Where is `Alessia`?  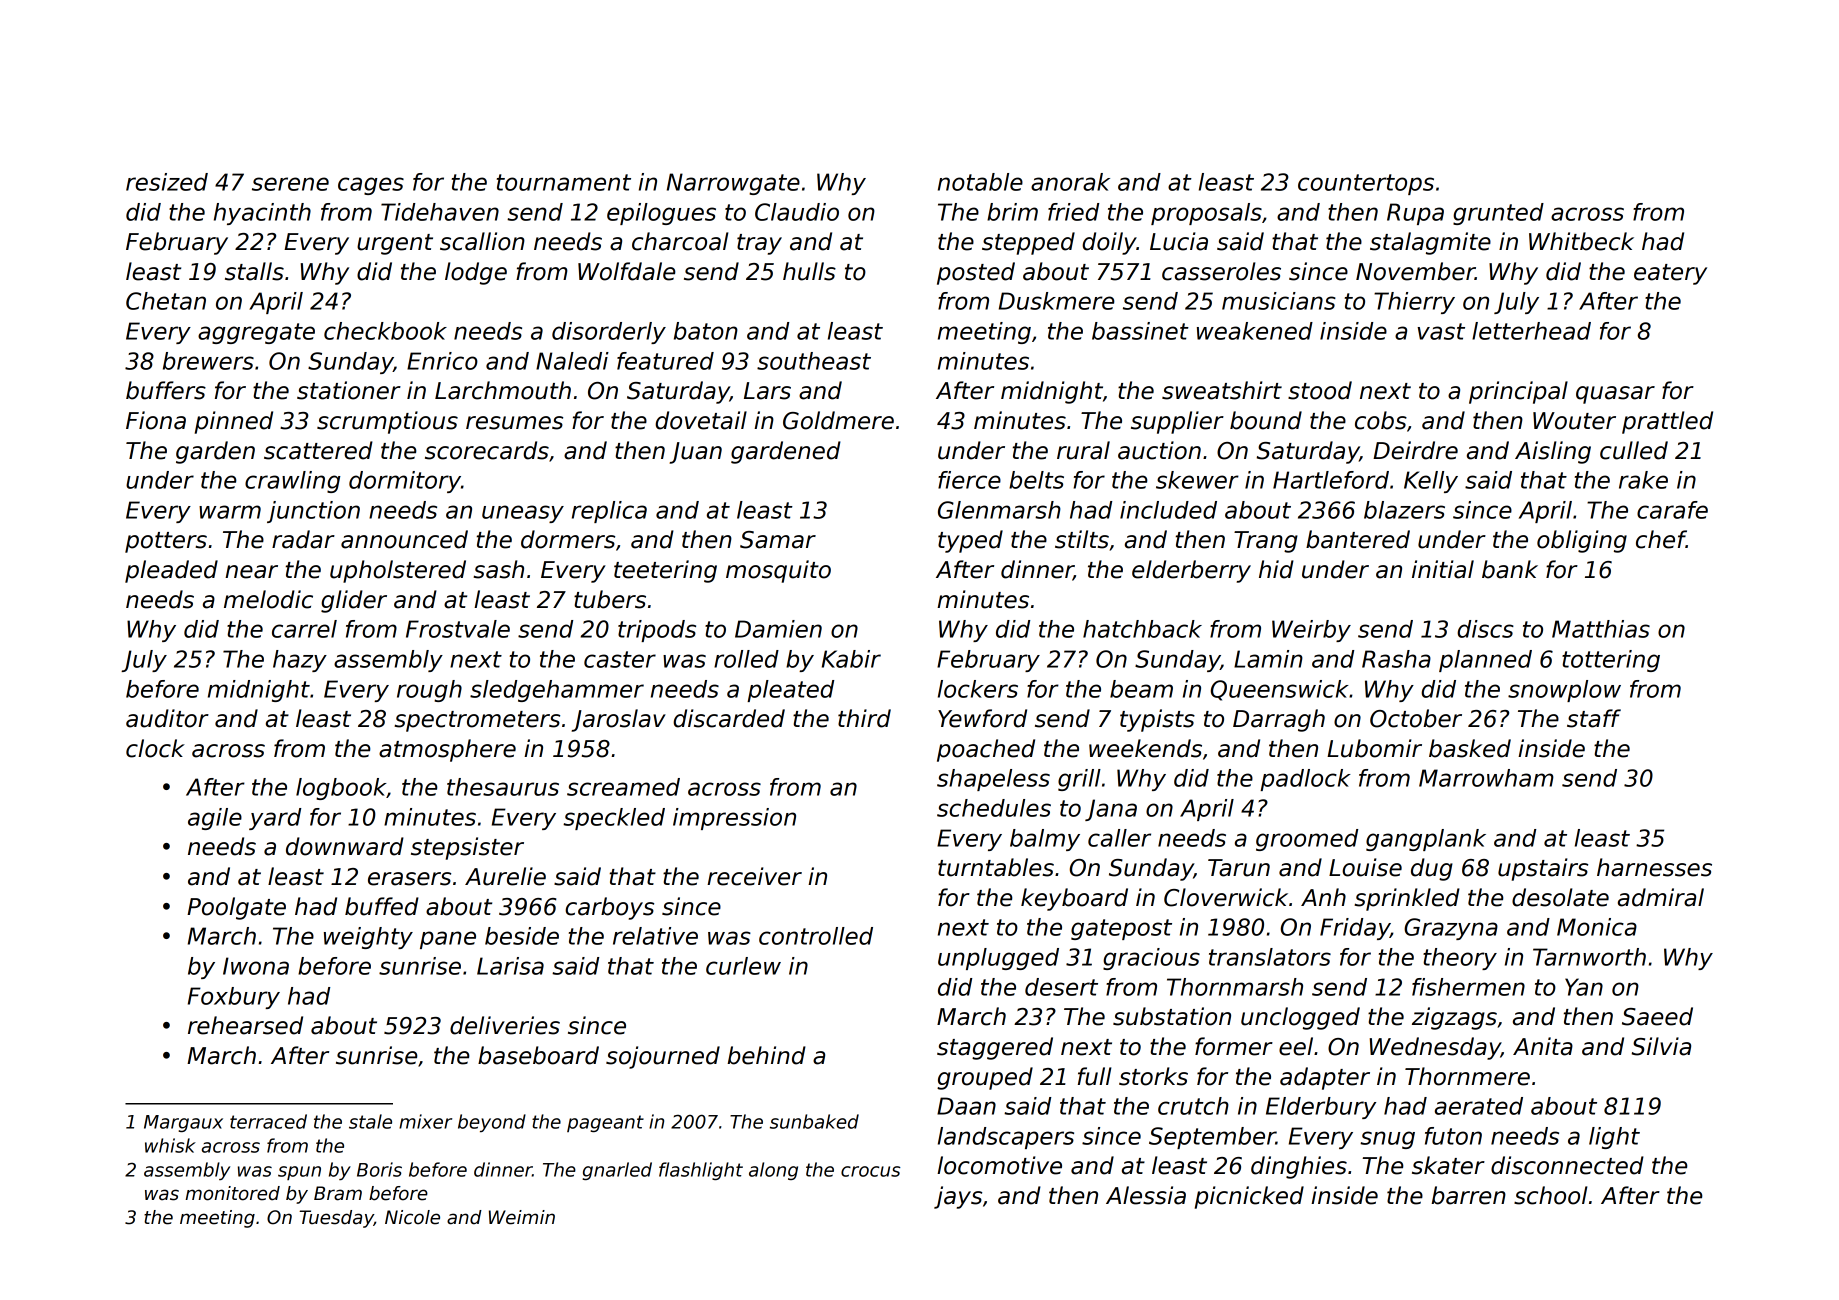
Alessia is located at coordinates (1146, 1195).
